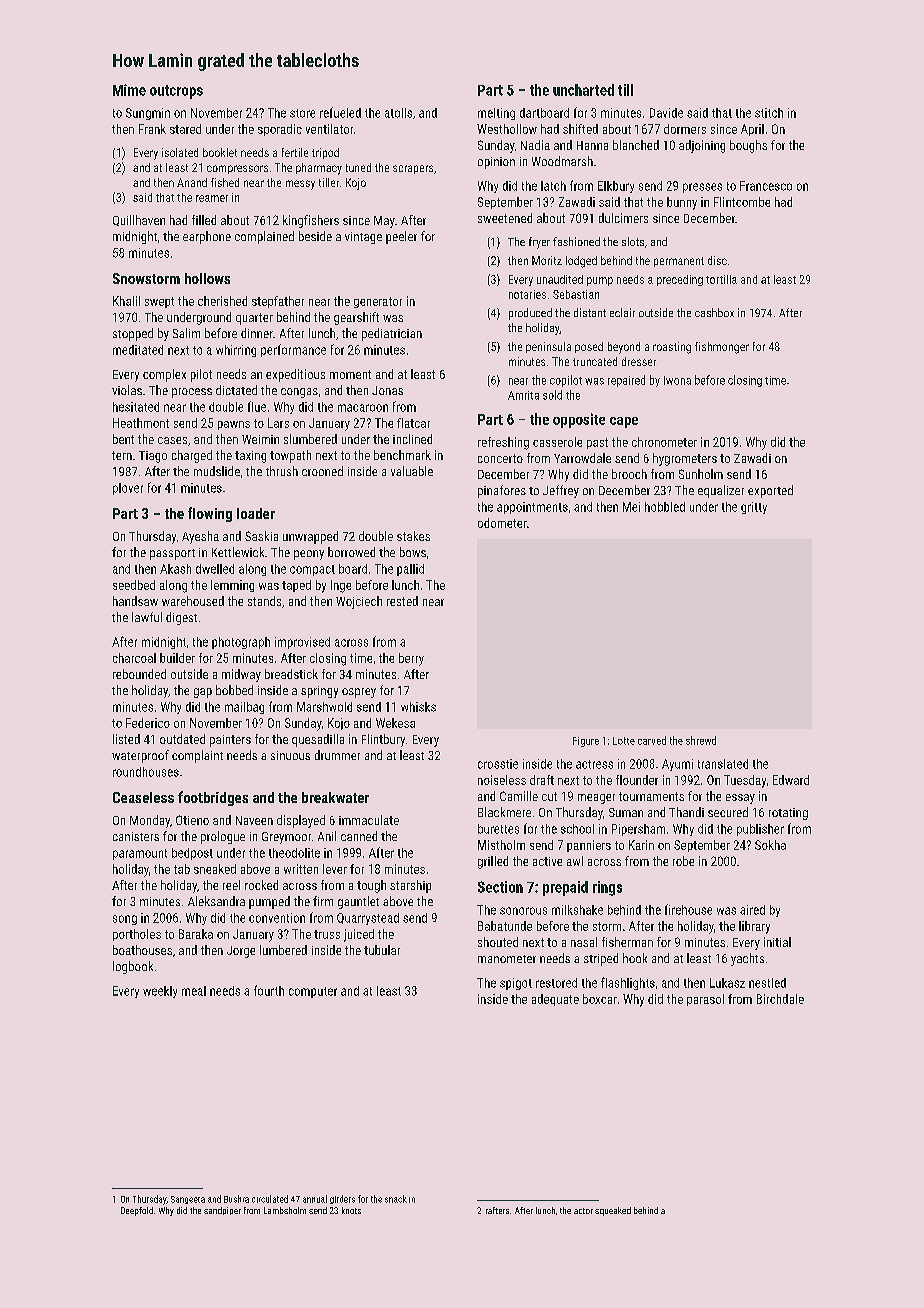 The image size is (924, 1308). I want to click on adequate, so click(555, 1000).
